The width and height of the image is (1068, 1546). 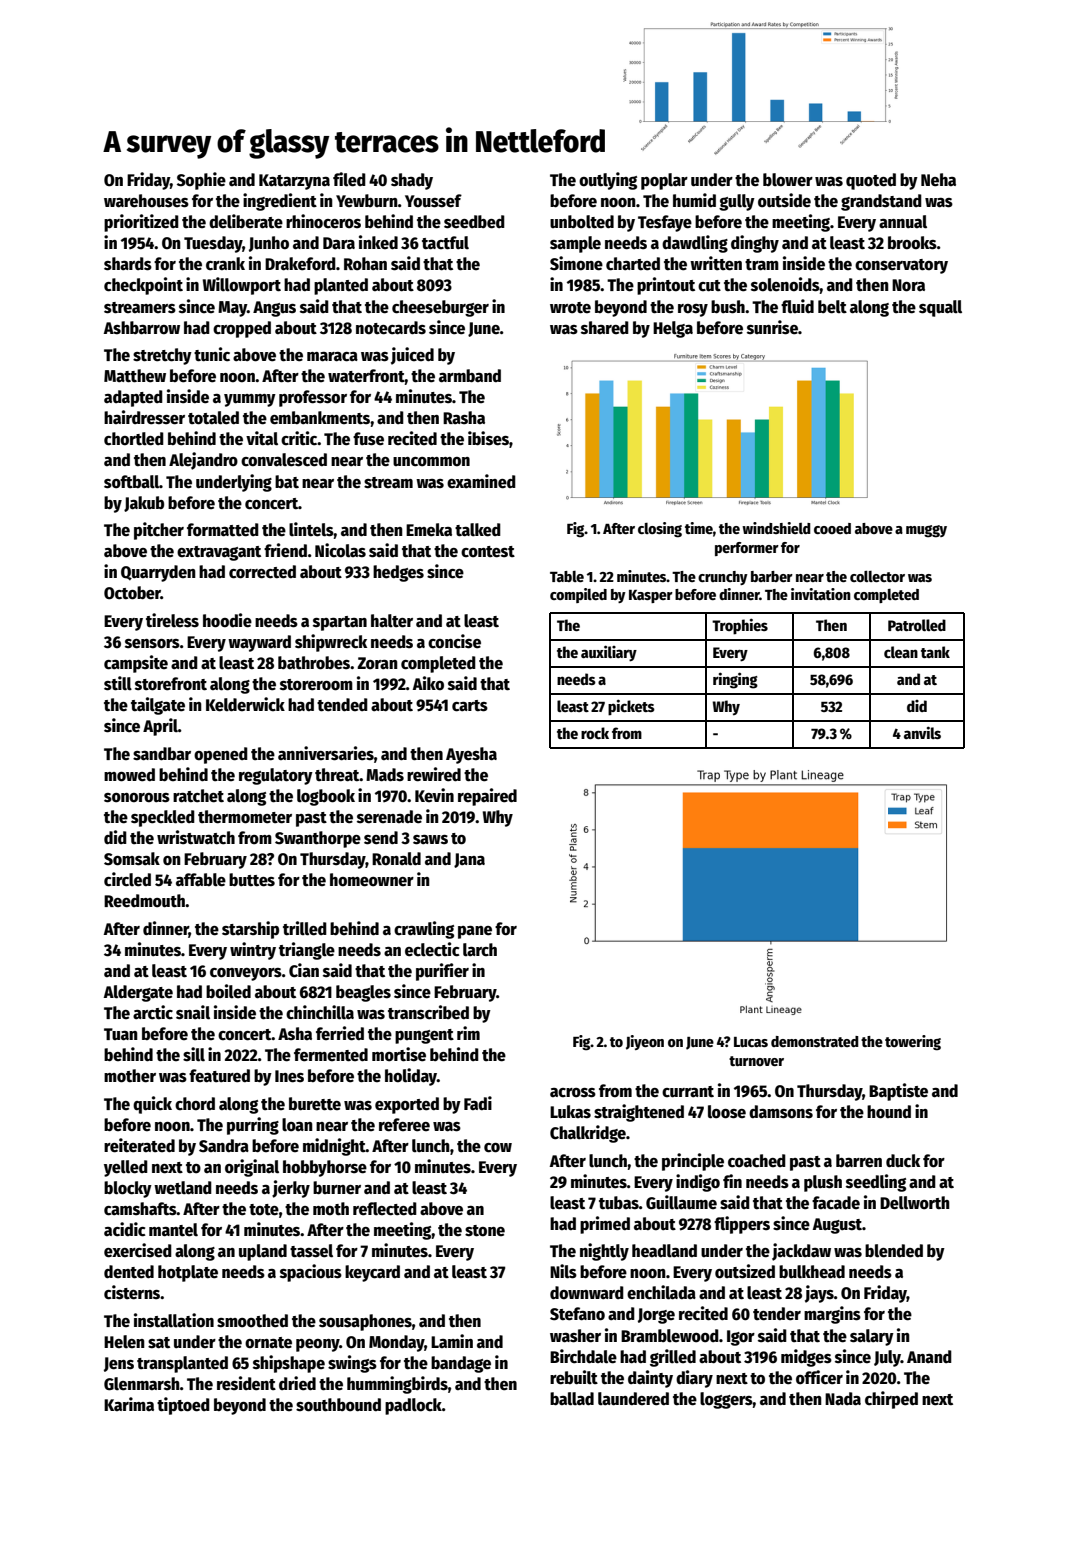 I want to click on demonstrated, so click(x=815, y=1041).
